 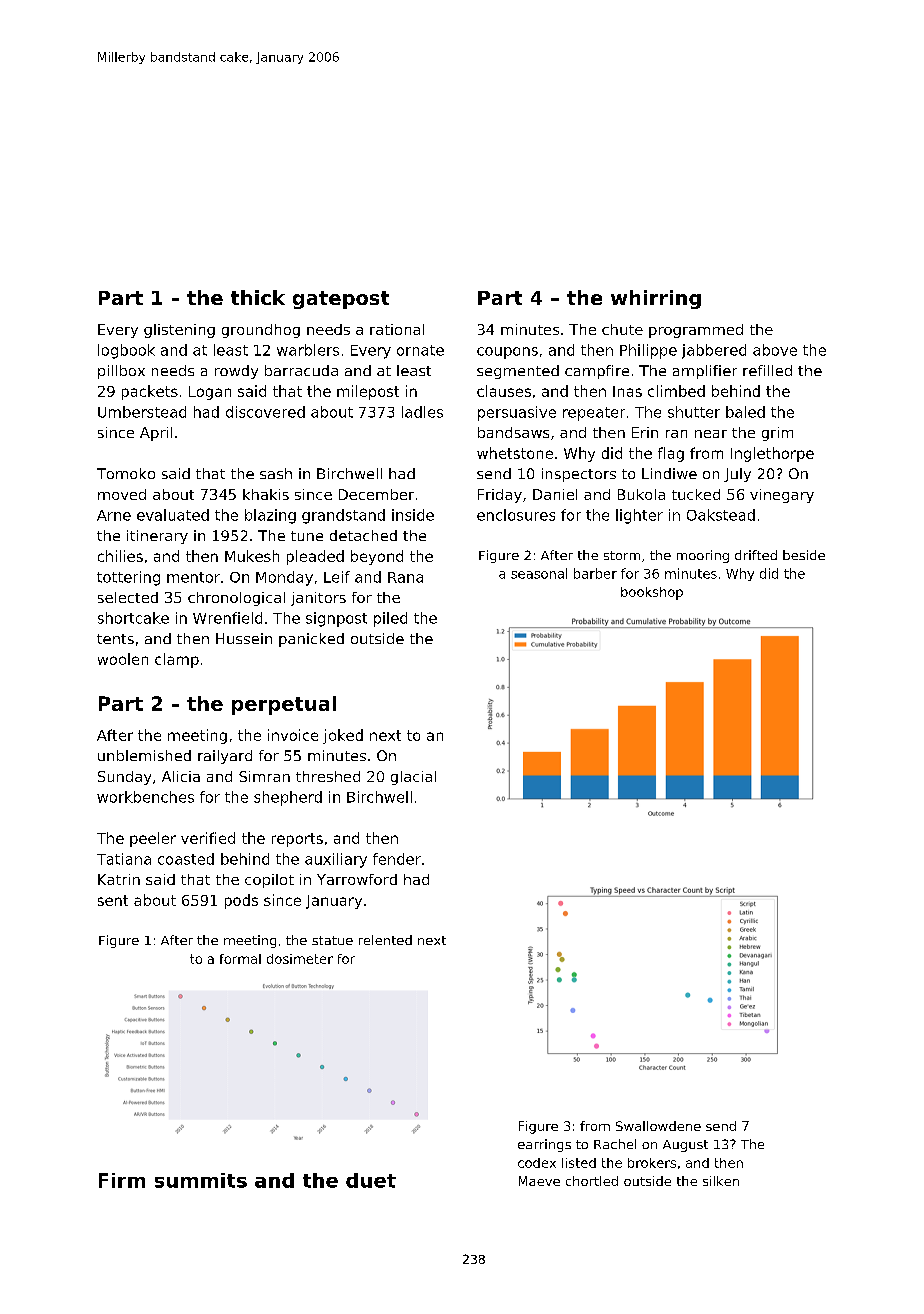 I want to click on chortled, so click(x=592, y=1181).
